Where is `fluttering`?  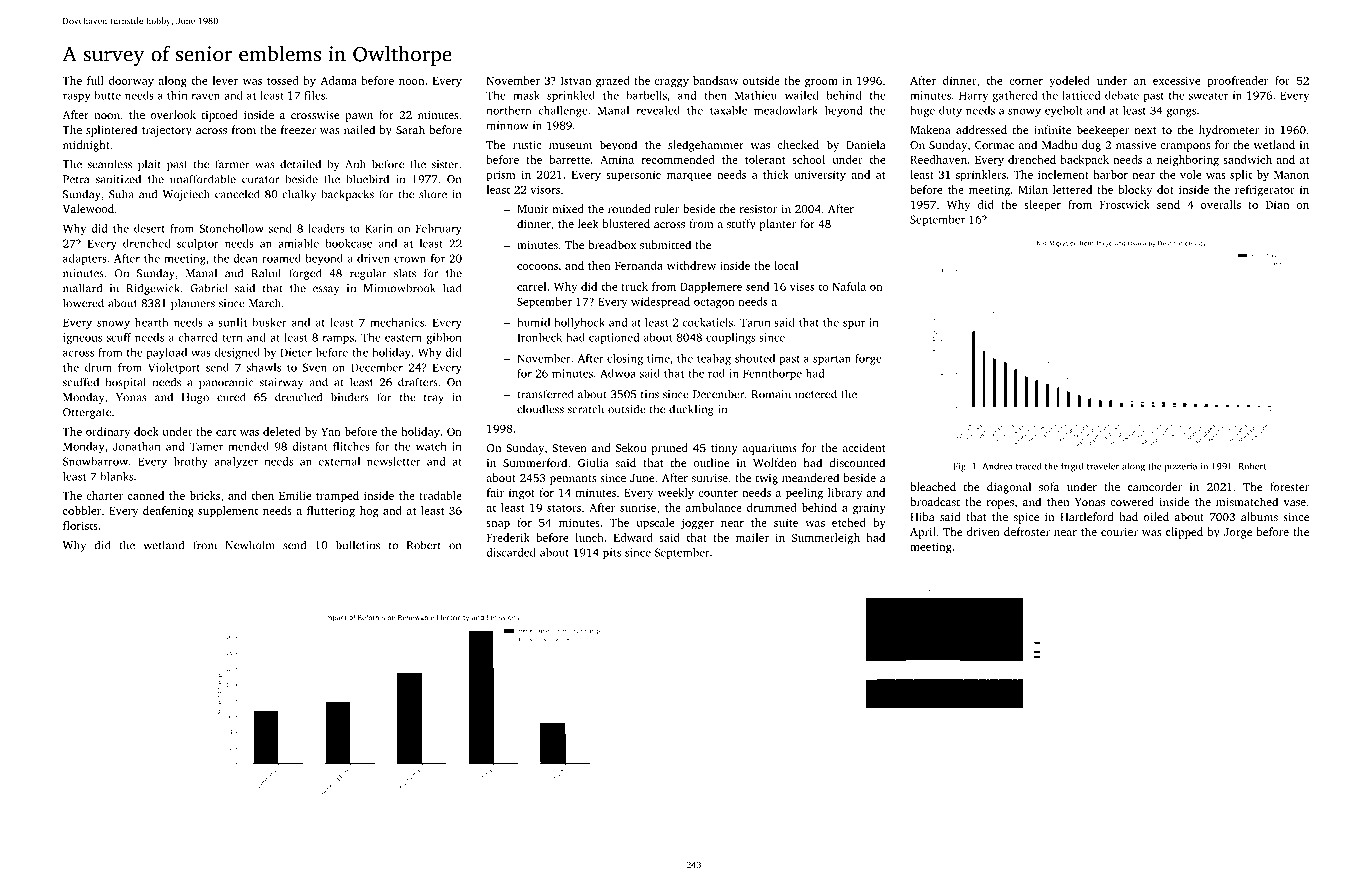
fluttering is located at coordinates (331, 512).
